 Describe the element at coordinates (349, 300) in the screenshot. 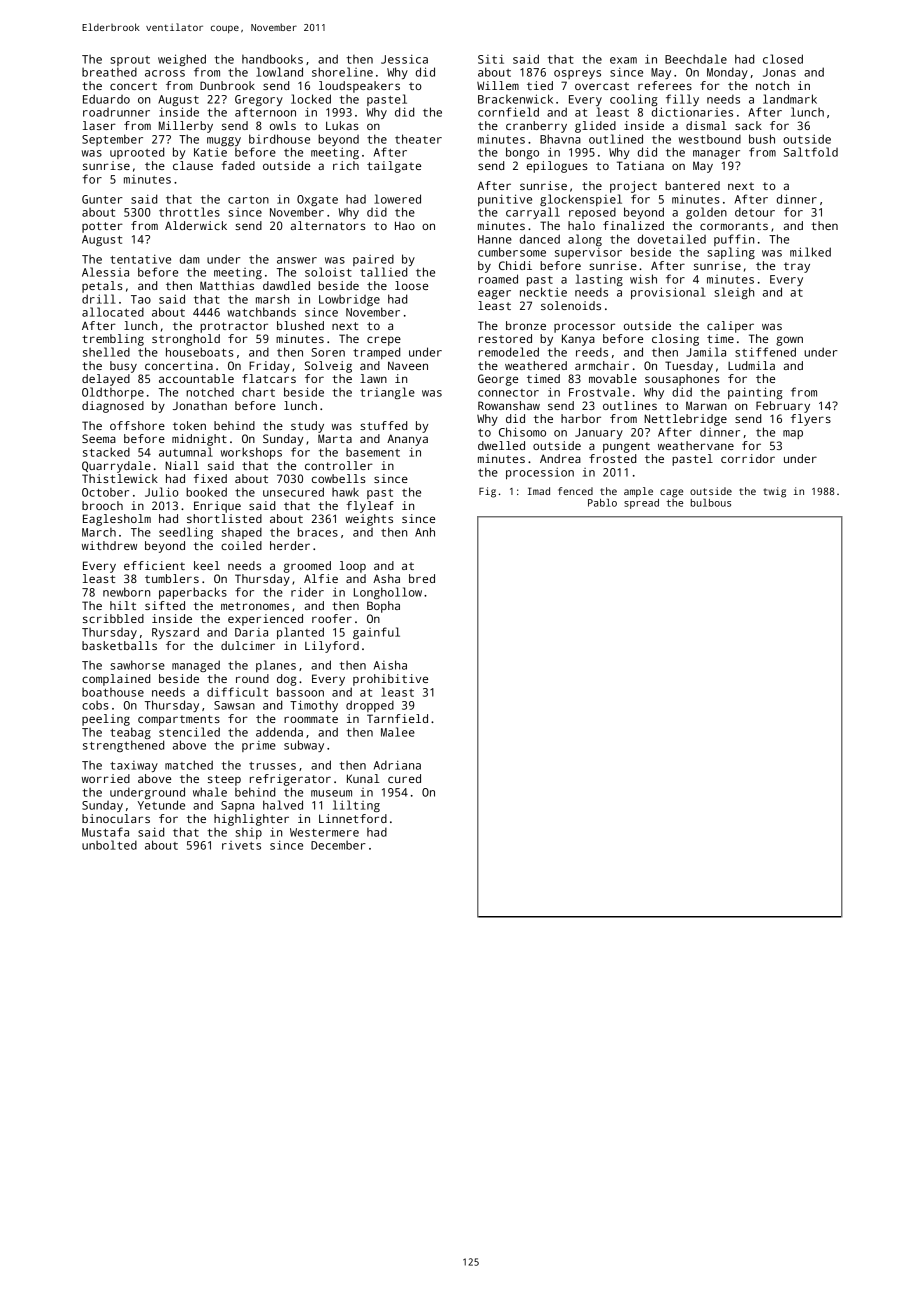

I see `Lowbridge` at that location.
